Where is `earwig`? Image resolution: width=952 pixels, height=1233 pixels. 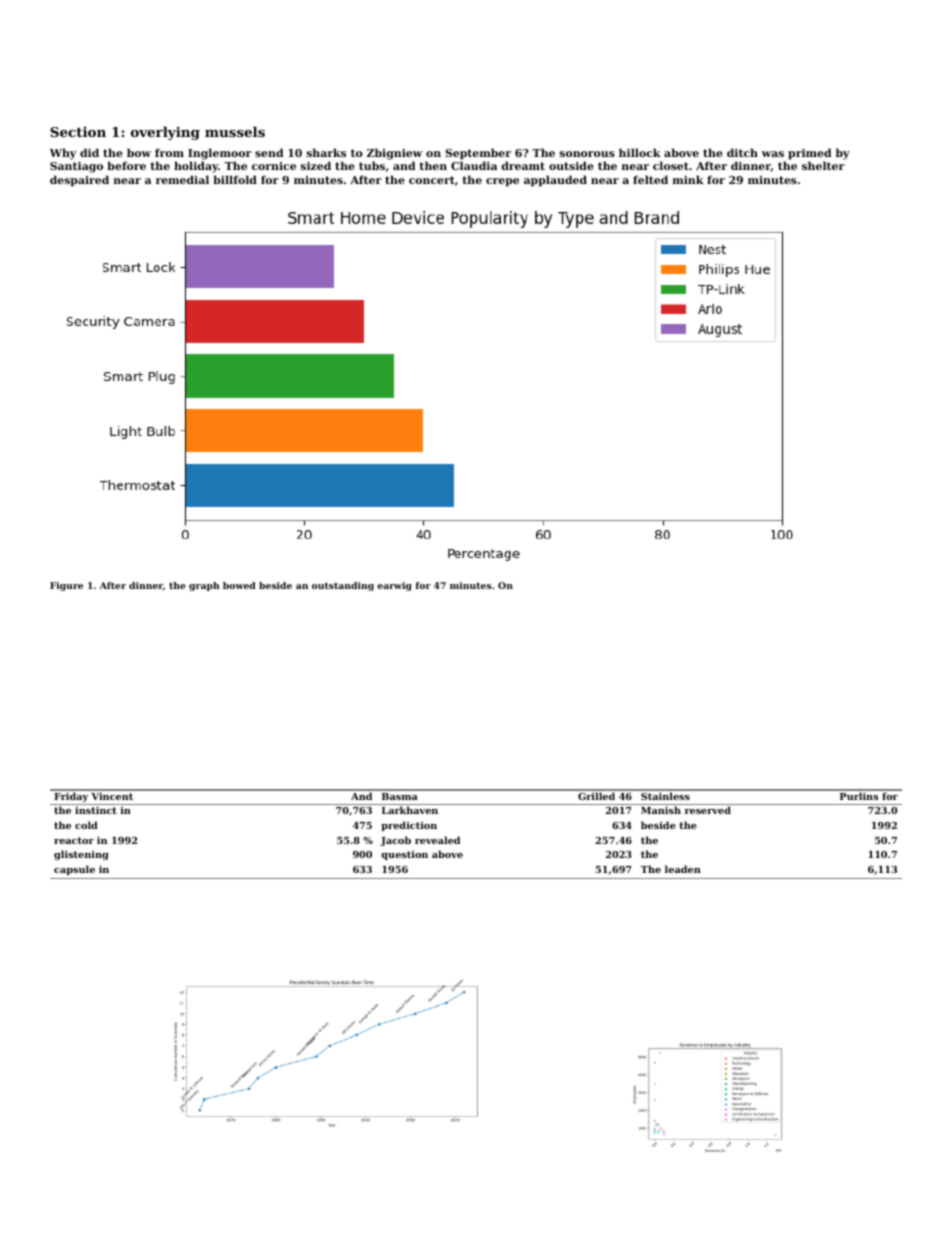
earwig is located at coordinates (394, 586).
